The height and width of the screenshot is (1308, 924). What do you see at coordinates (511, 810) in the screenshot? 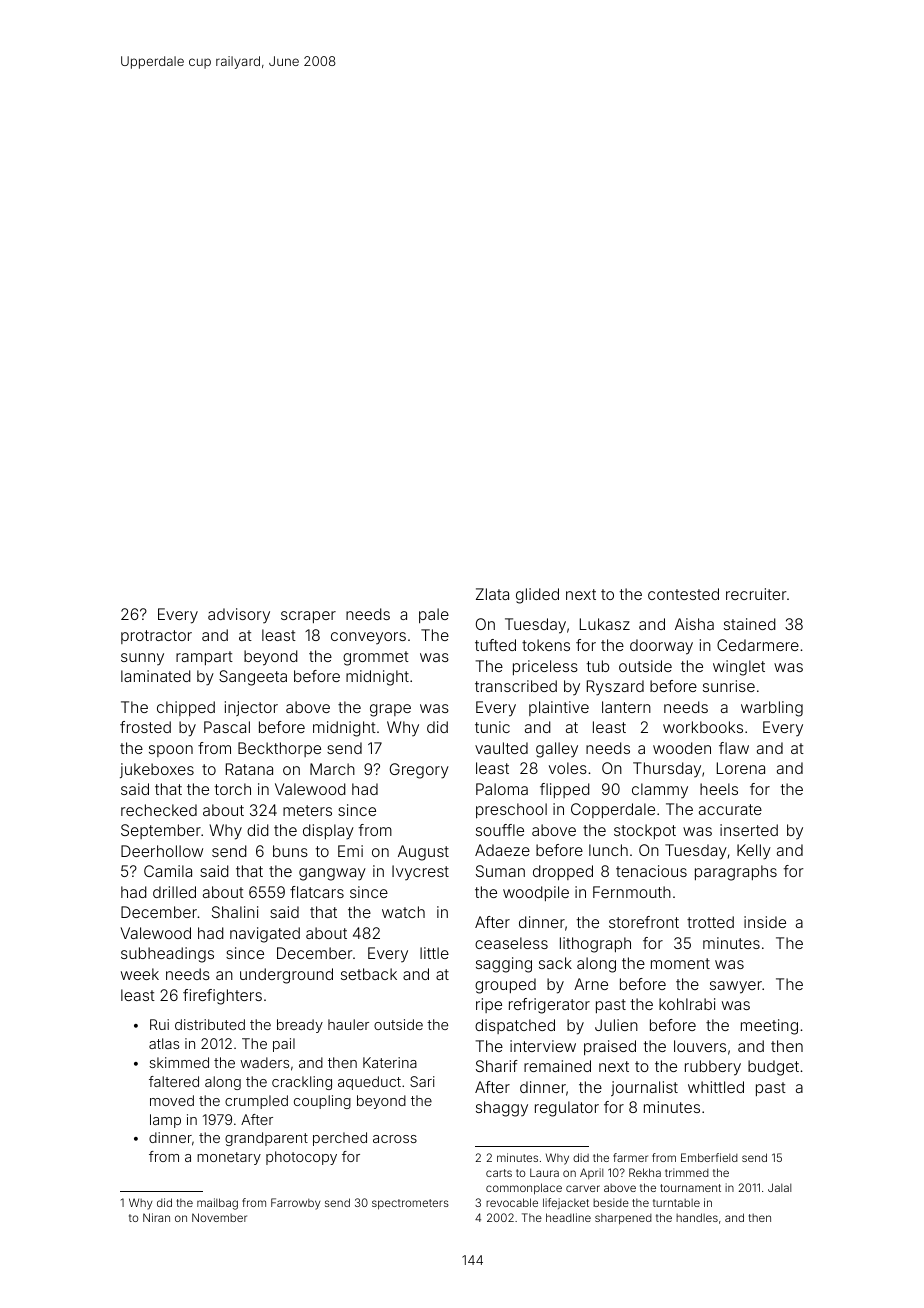
I see `preschool` at bounding box center [511, 810].
